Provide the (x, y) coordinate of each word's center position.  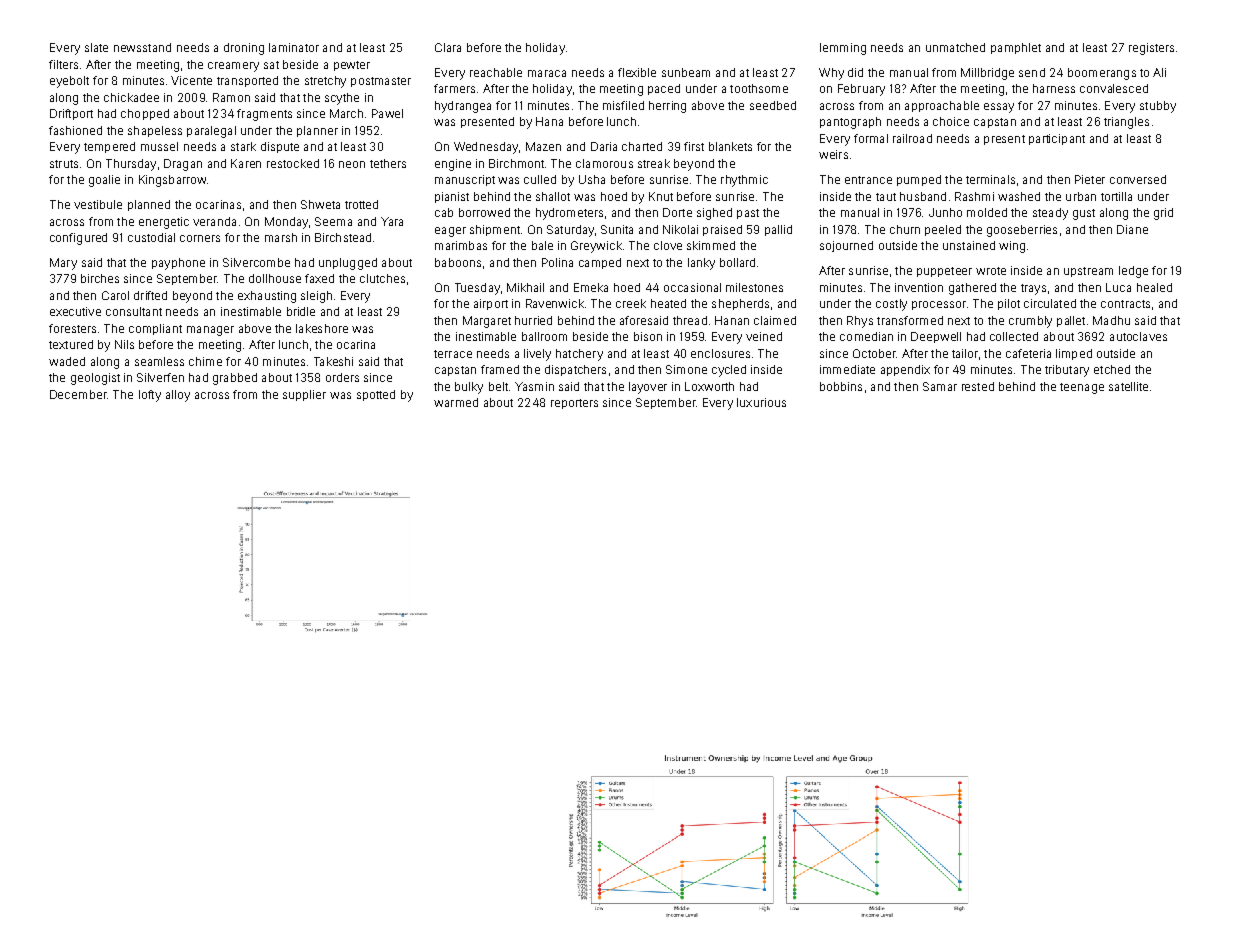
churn (905, 229)
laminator (294, 47)
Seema (333, 221)
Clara (448, 47)
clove (668, 245)
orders (342, 377)
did (855, 72)
